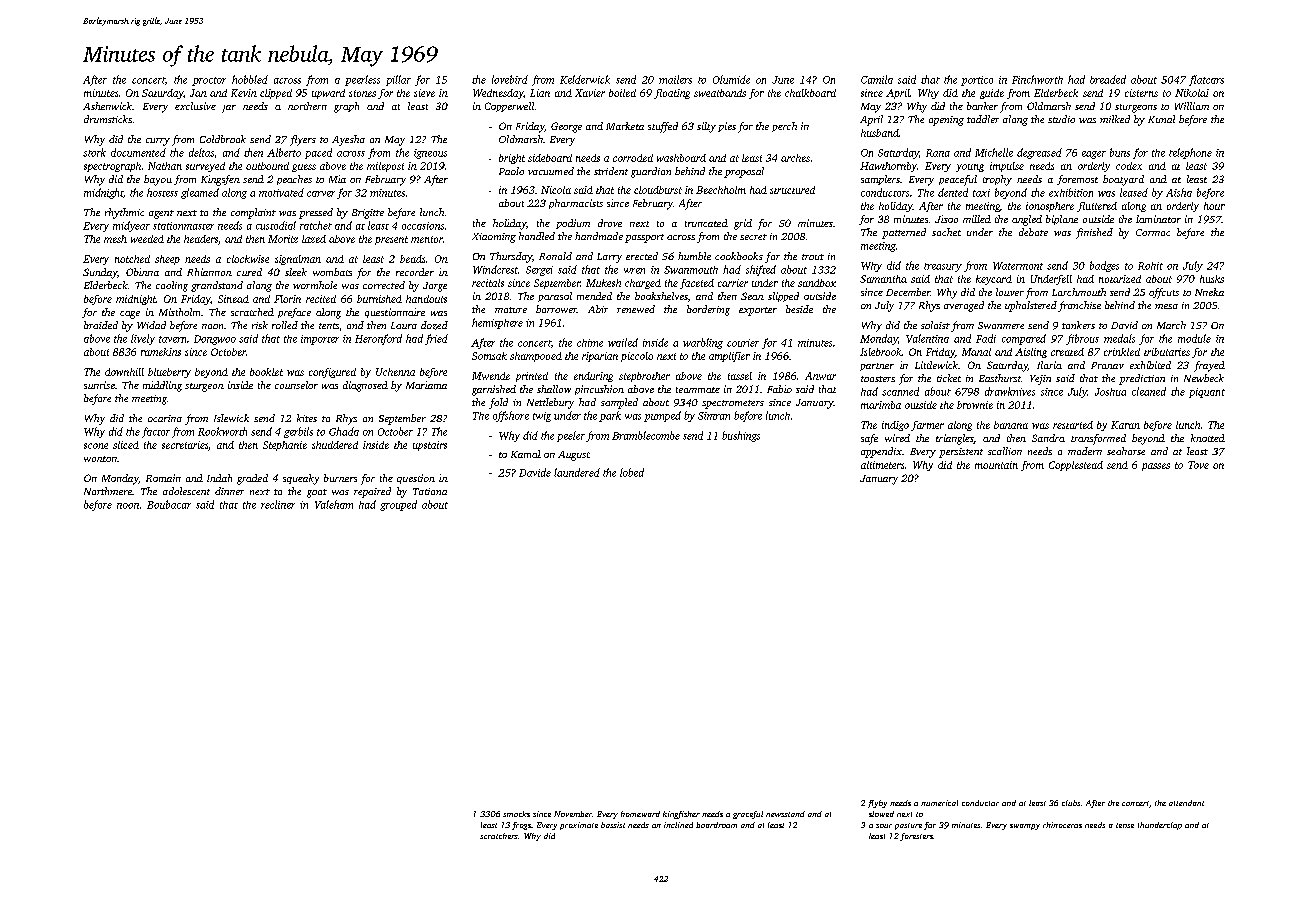  Describe the element at coordinates (165, 166) in the document. I see `Nathan` at that location.
